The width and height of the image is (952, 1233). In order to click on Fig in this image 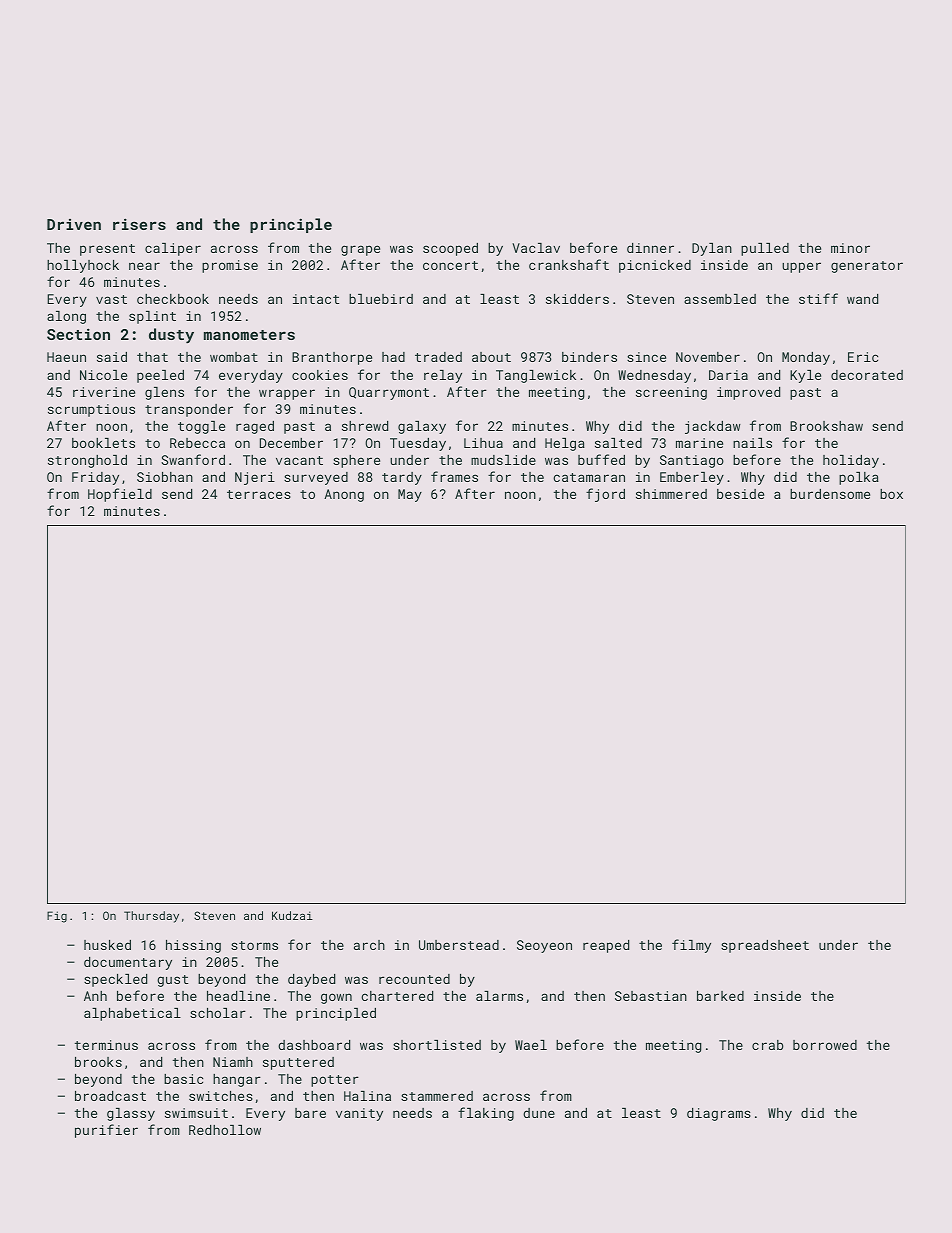, I will do `click(57, 917)`.
